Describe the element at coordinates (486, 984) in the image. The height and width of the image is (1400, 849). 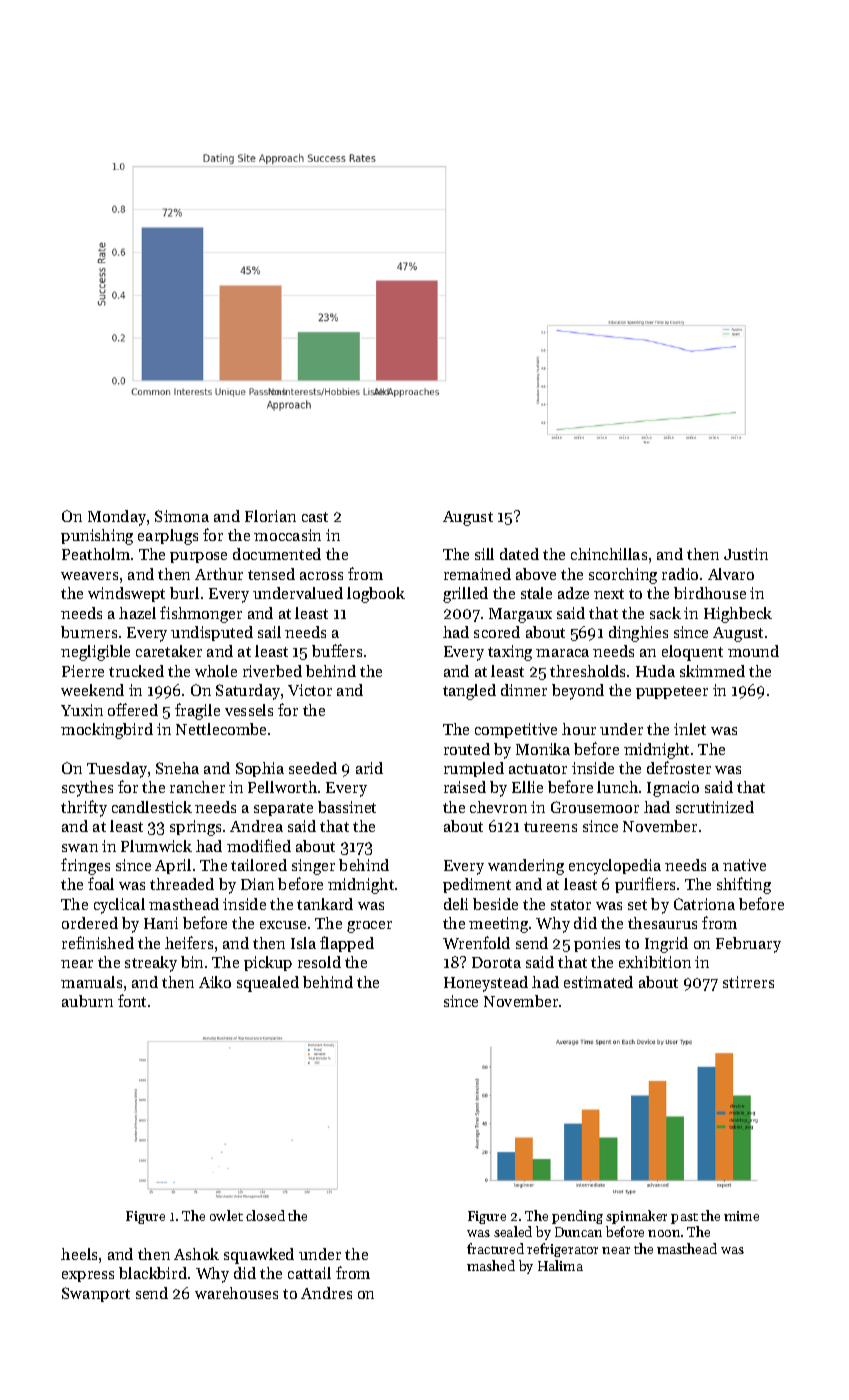
I see `Honeystead` at that location.
